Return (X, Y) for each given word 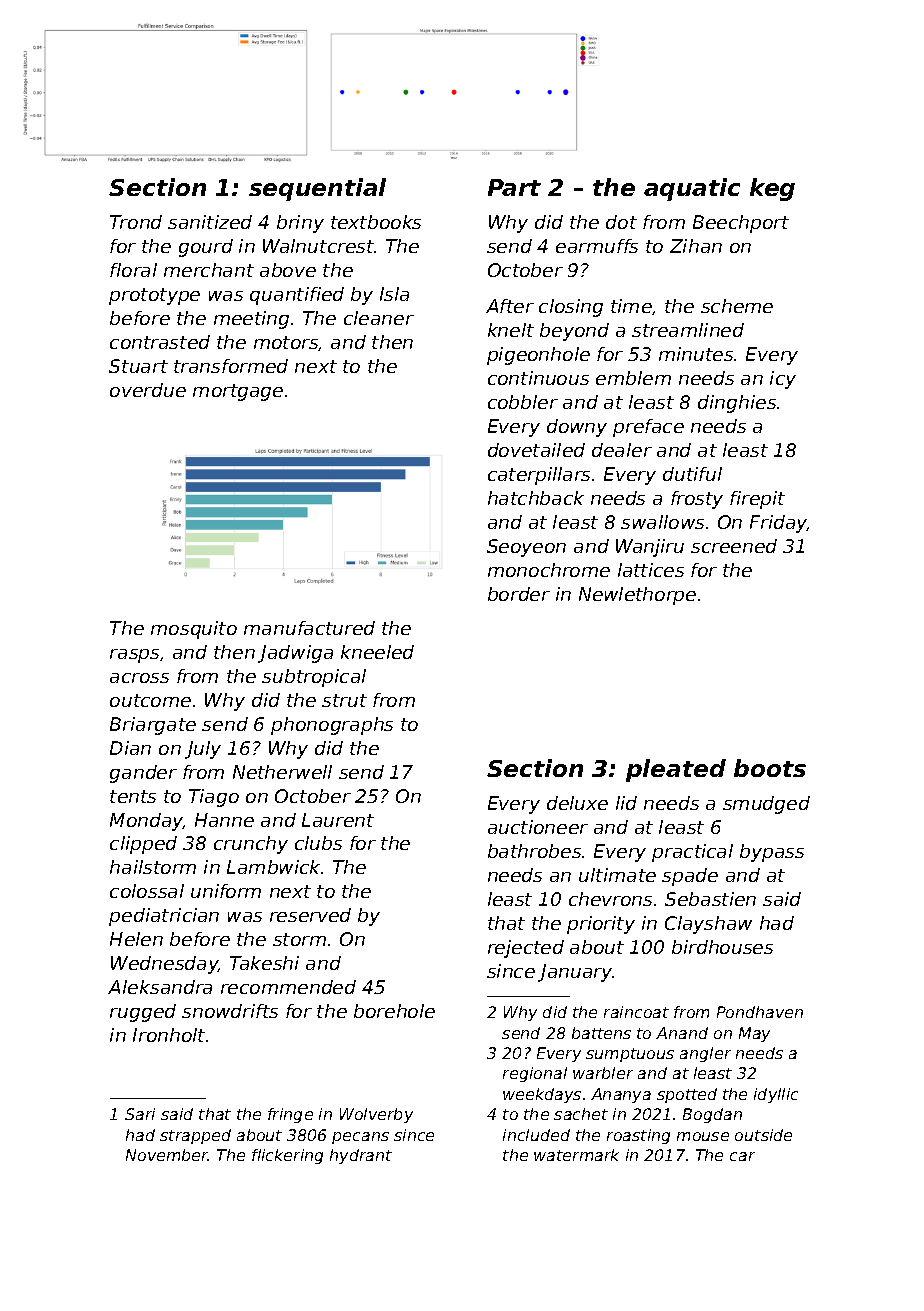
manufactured (309, 628)
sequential (317, 189)
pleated (676, 770)
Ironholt (169, 1035)
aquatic (692, 189)
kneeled (377, 652)
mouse (703, 1136)
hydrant (361, 1156)
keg (772, 189)
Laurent (338, 820)
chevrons (610, 899)
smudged (766, 805)
